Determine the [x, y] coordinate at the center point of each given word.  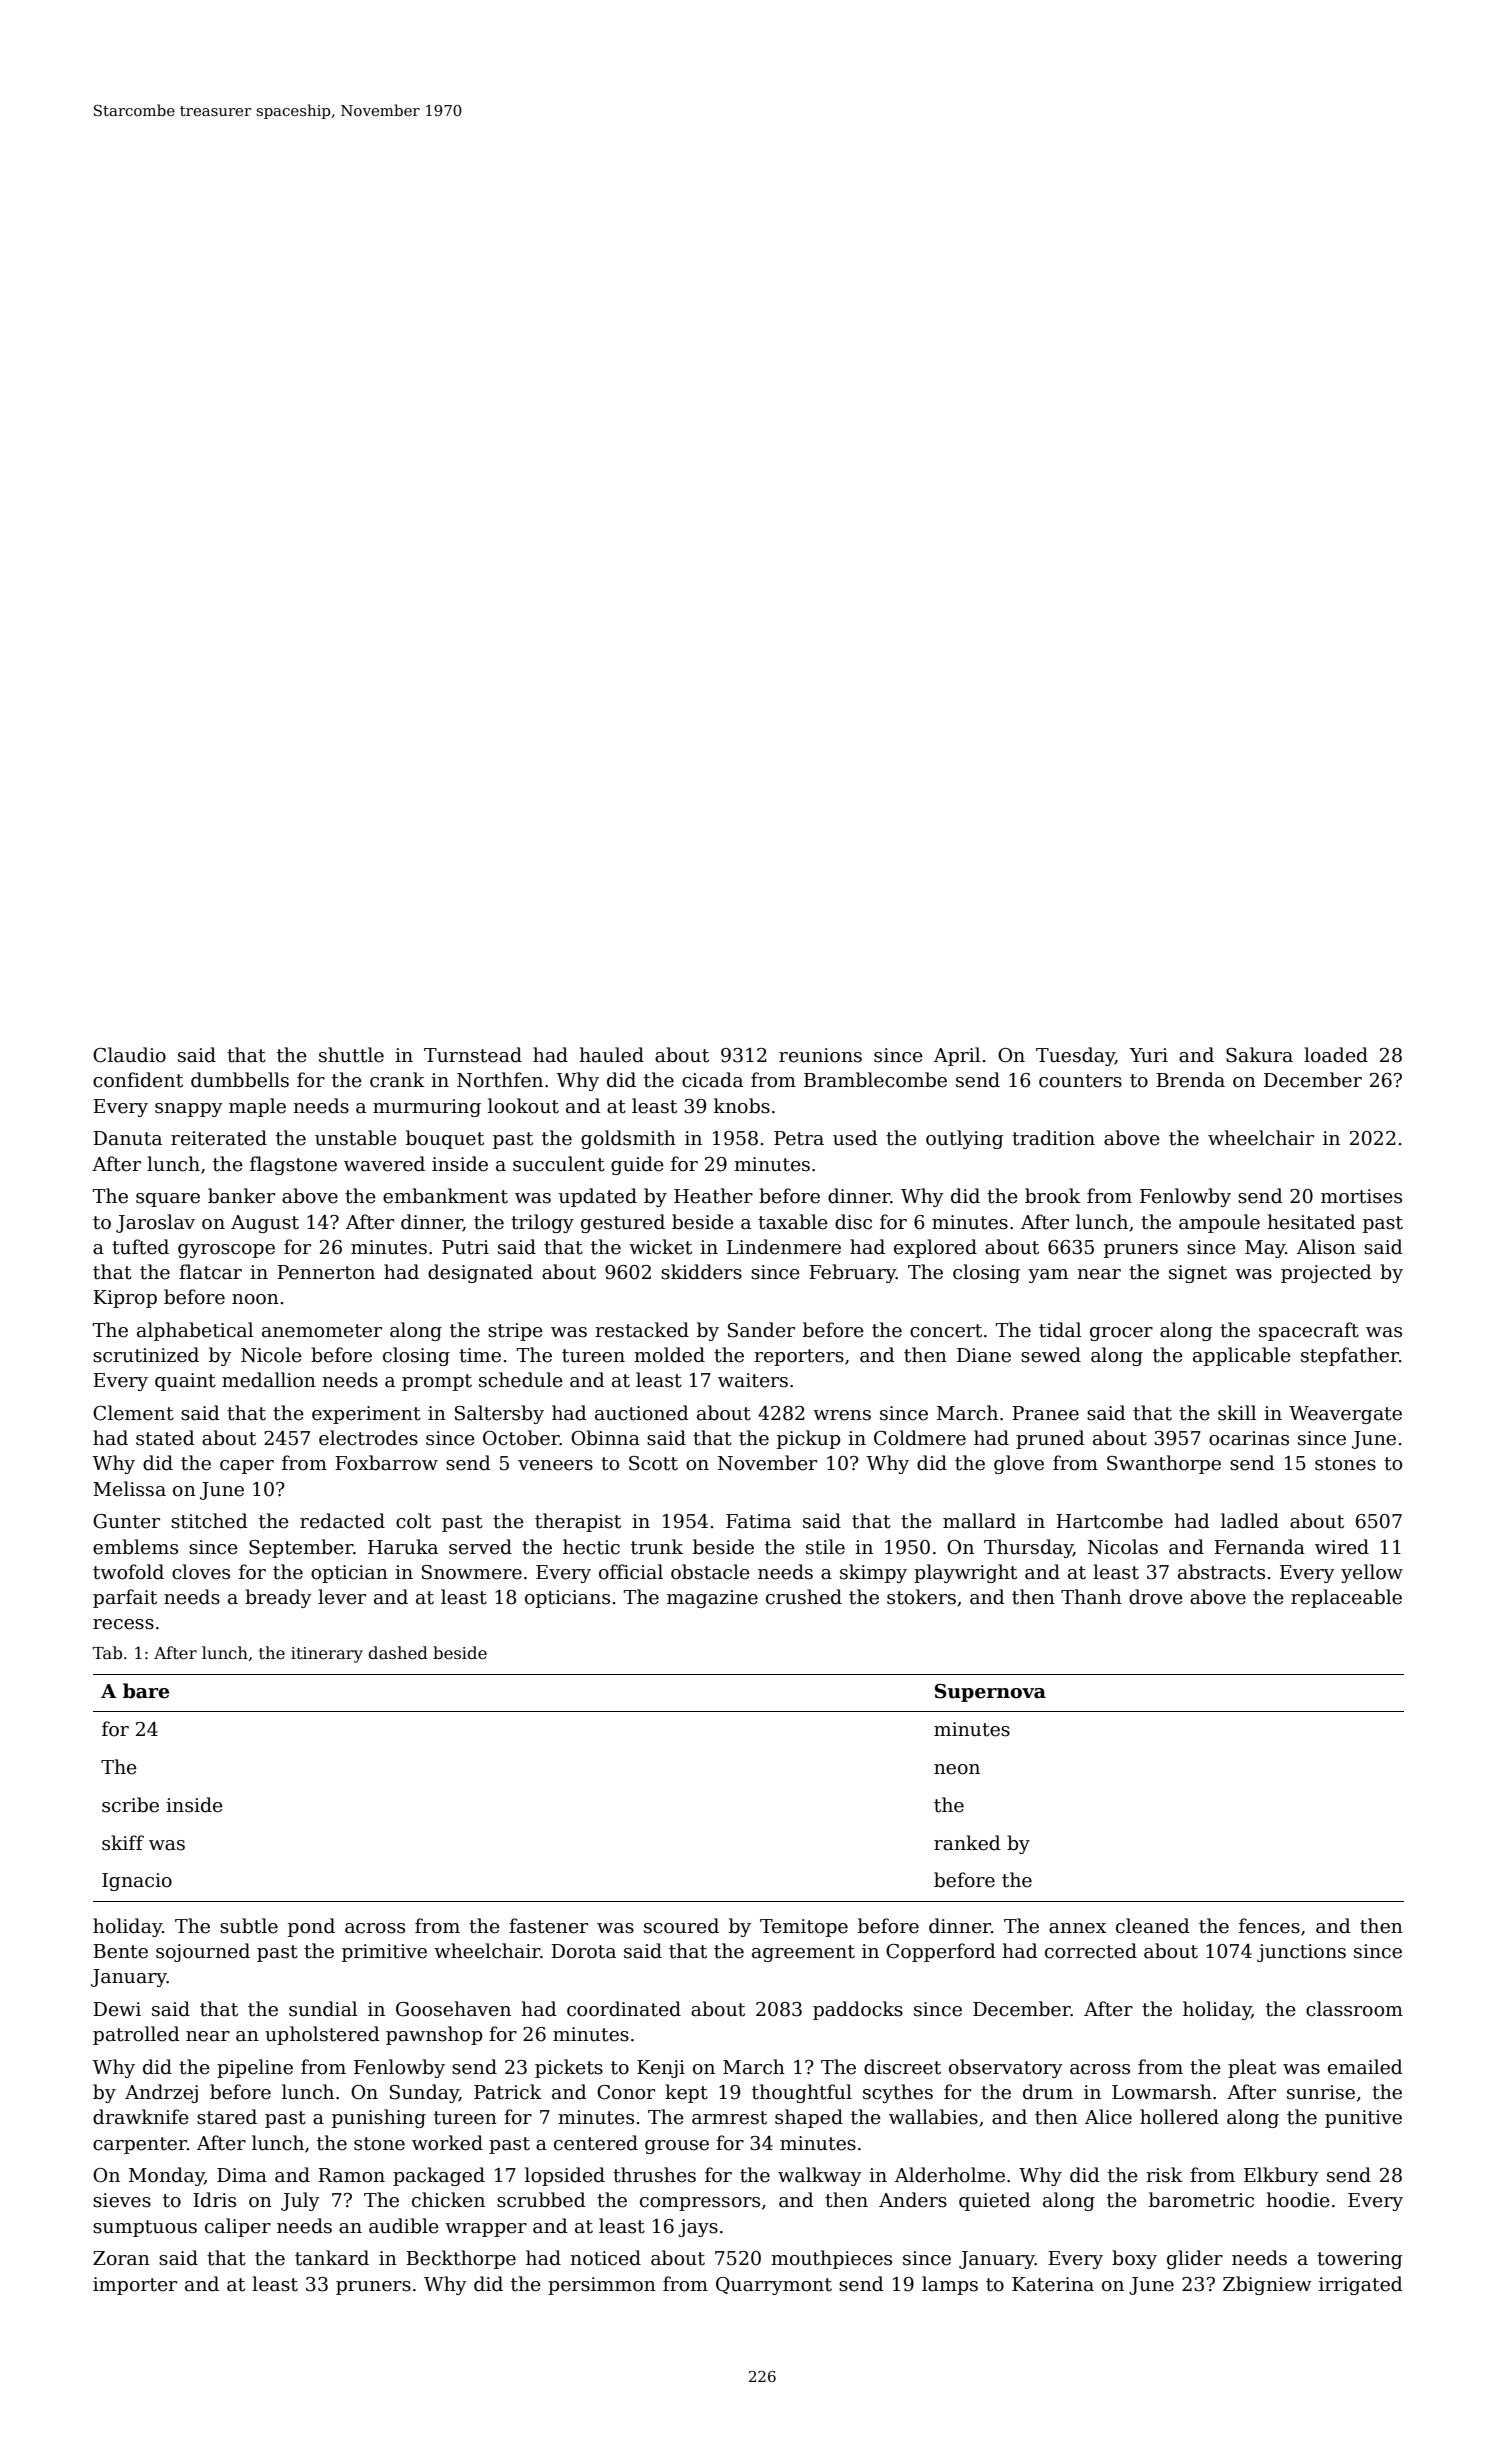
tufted [140, 1247]
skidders [701, 1272]
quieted [995, 2201]
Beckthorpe [461, 2259]
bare [146, 1691]
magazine [712, 1599]
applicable [1242, 1356]
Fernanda [1259, 1547]
